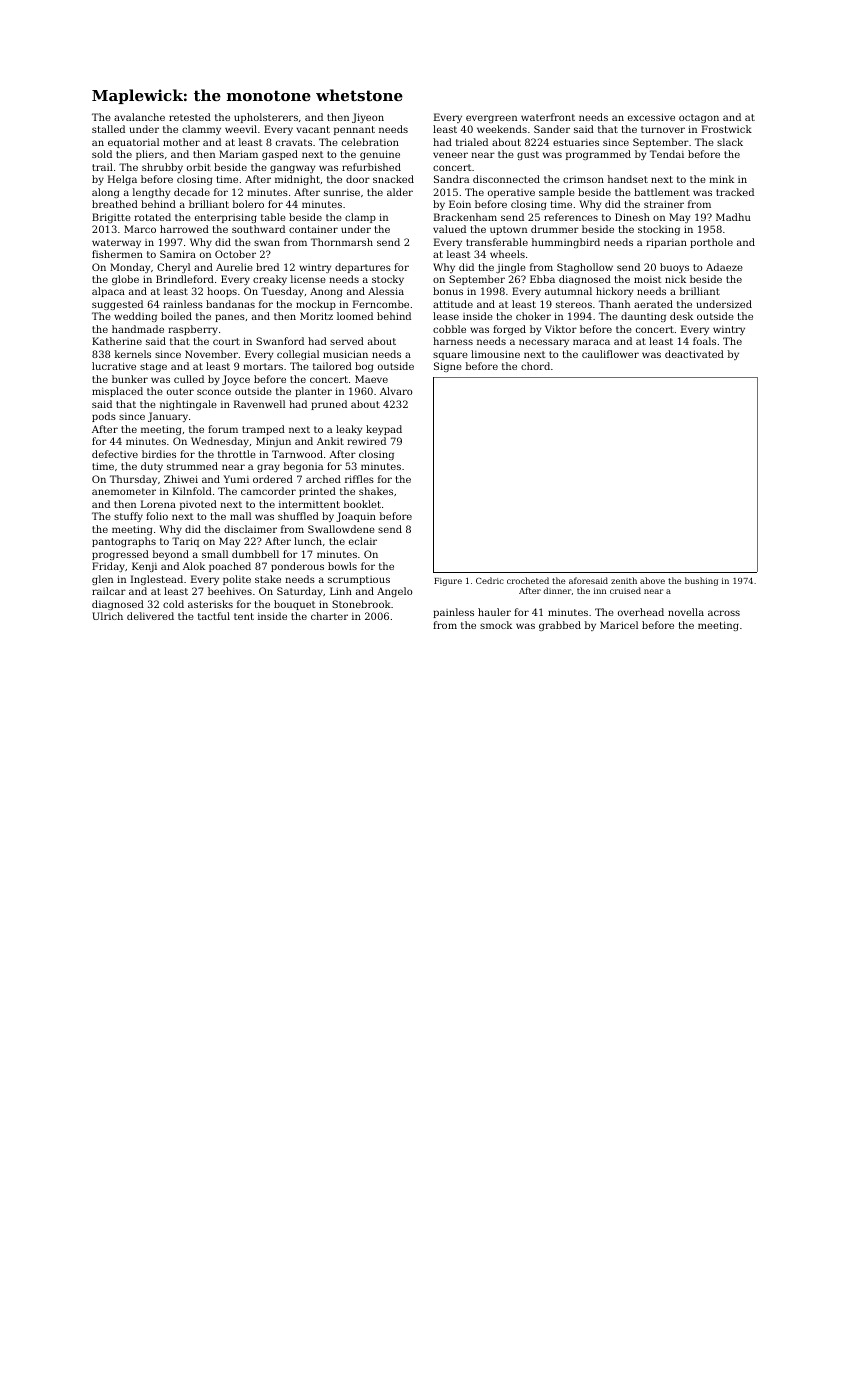  What do you see at coordinates (313, 229) in the screenshot?
I see `container` at bounding box center [313, 229].
